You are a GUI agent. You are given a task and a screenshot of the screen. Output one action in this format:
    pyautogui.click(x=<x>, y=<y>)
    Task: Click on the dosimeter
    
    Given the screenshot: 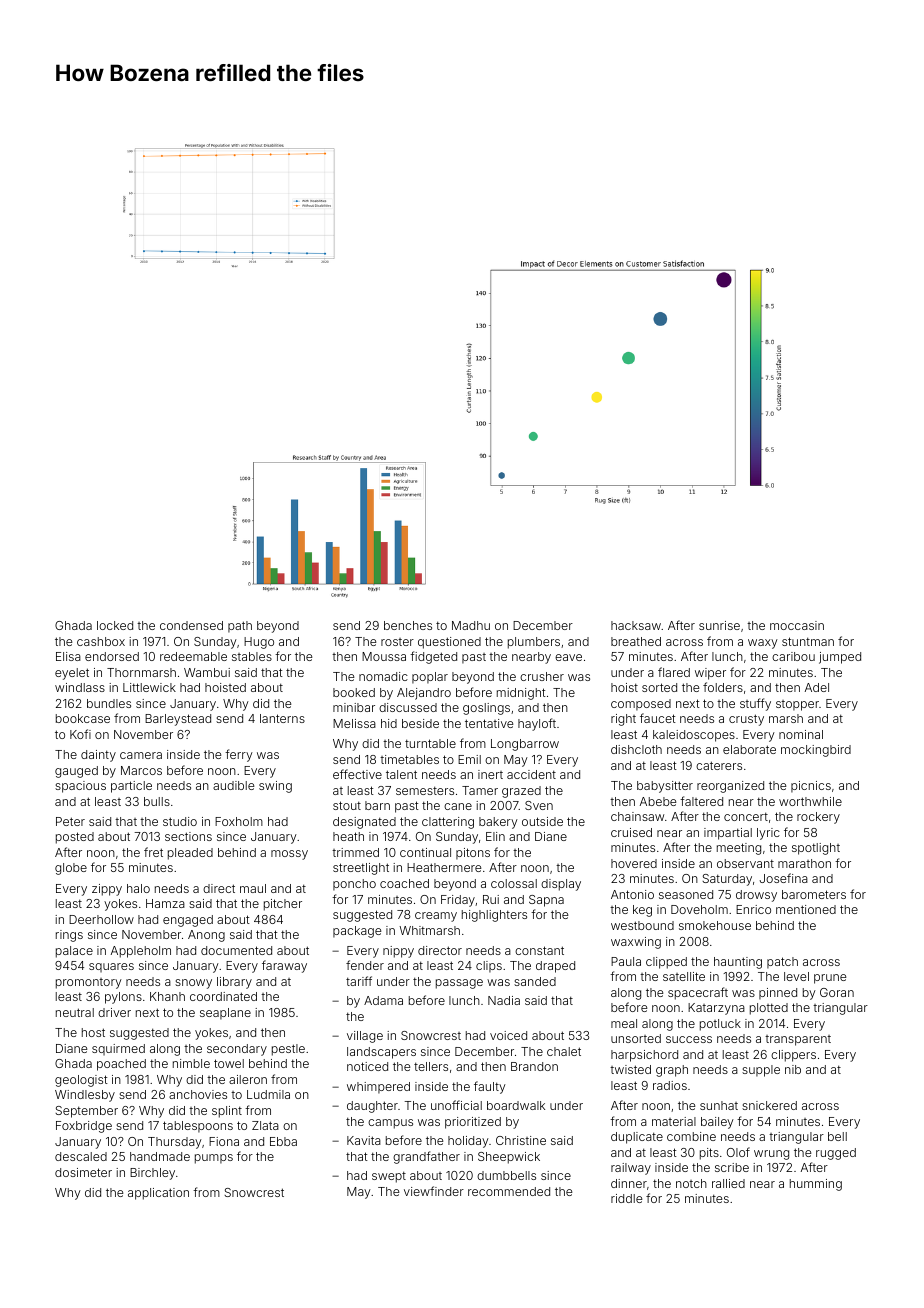 What is the action you would take?
    pyautogui.click(x=83, y=1172)
